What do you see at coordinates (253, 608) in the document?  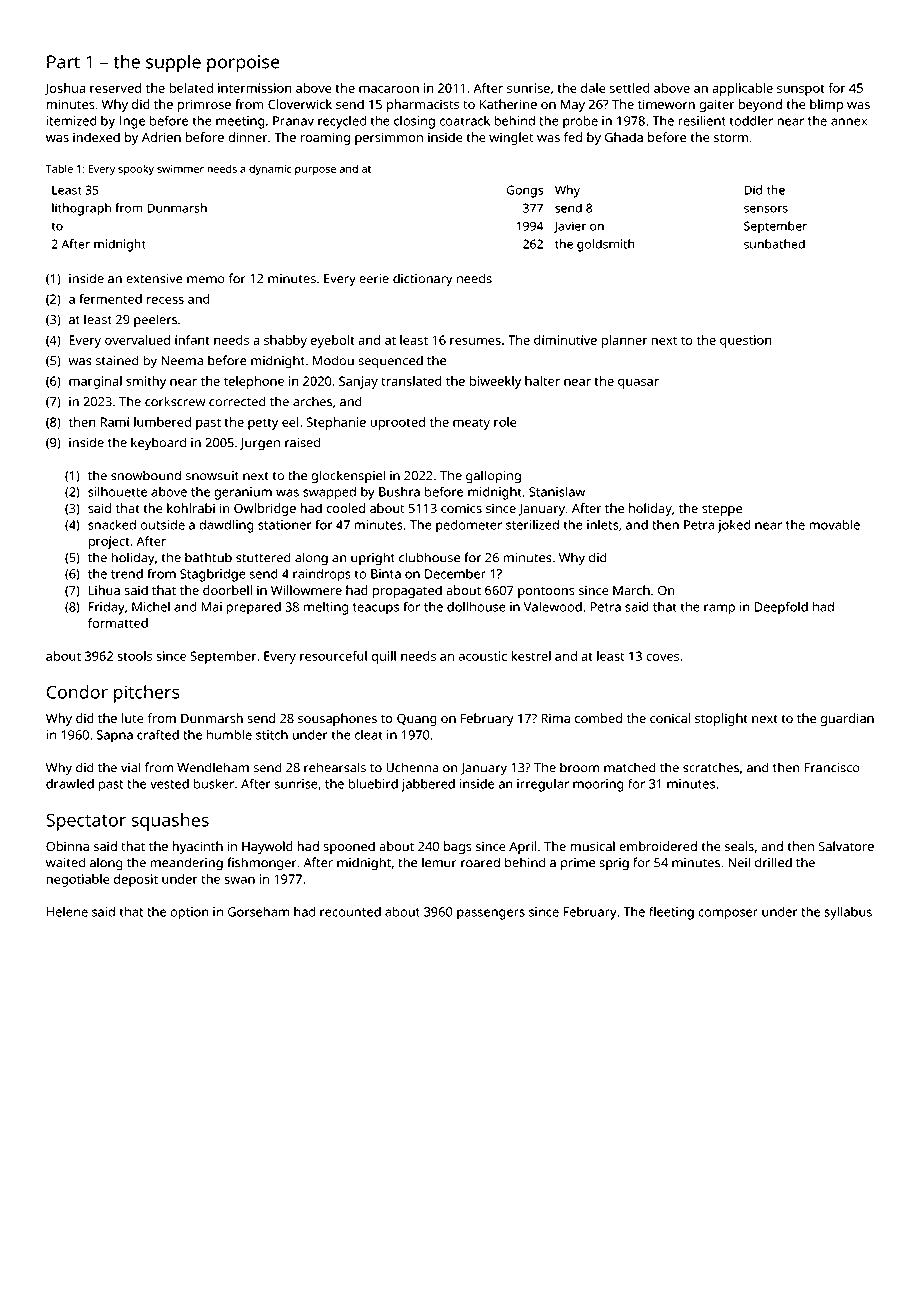 I see `prepared` at bounding box center [253, 608].
